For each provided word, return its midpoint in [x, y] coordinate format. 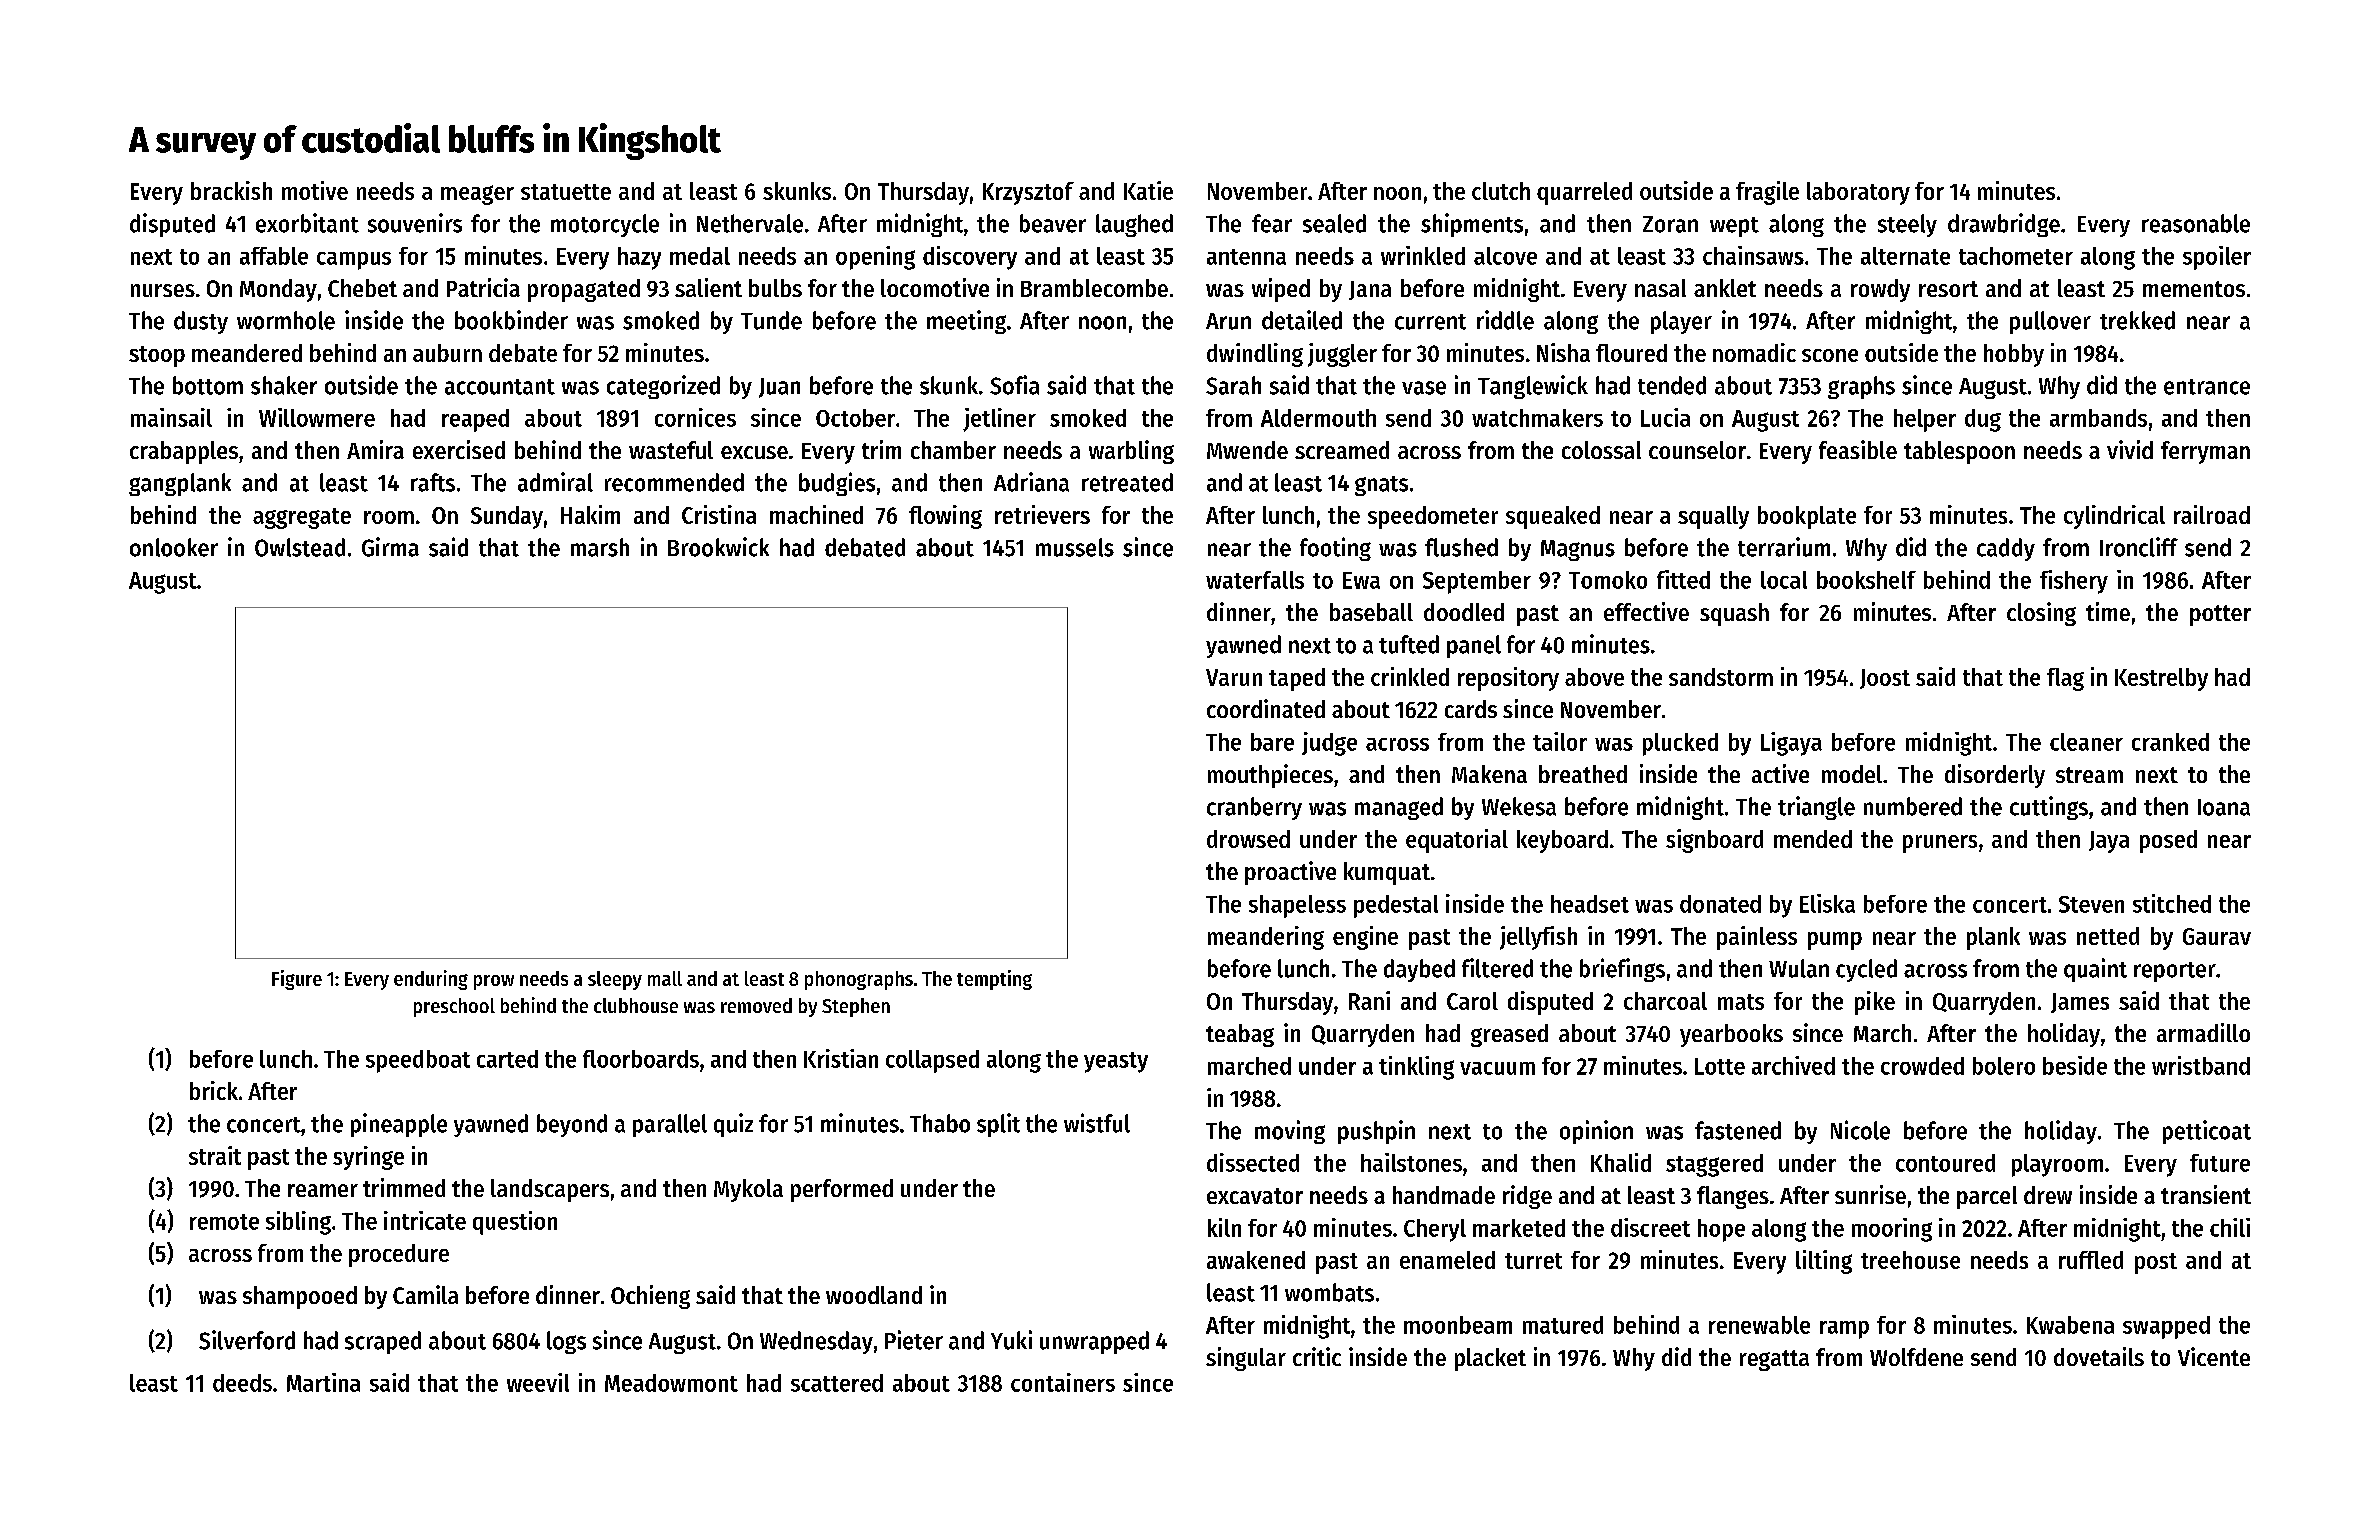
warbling [1131, 452]
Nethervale [750, 223]
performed [842, 1190]
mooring [1892, 1230]
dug [1983, 420]
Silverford [247, 1340]
